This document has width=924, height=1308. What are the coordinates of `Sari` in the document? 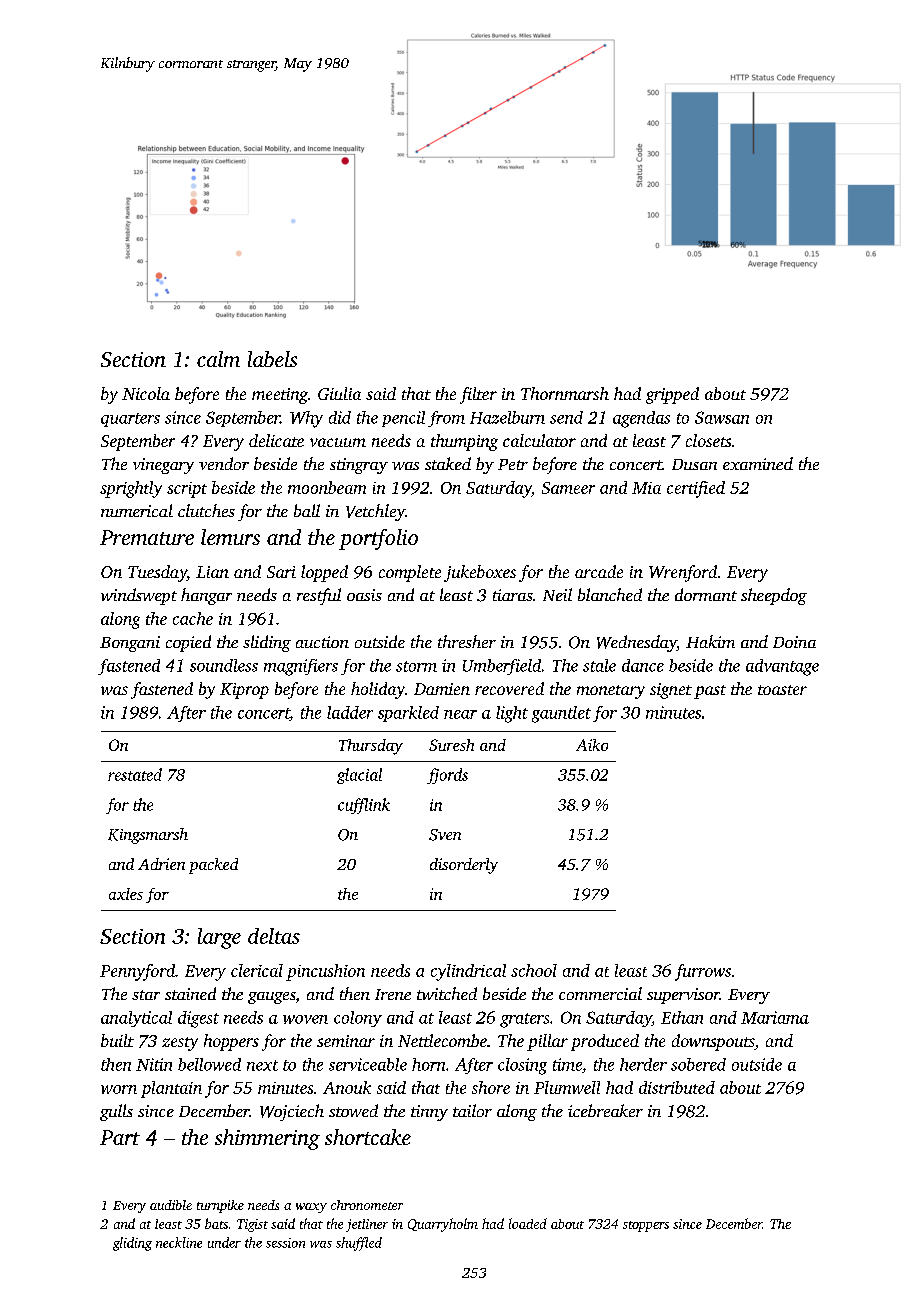 It's located at (281, 572).
